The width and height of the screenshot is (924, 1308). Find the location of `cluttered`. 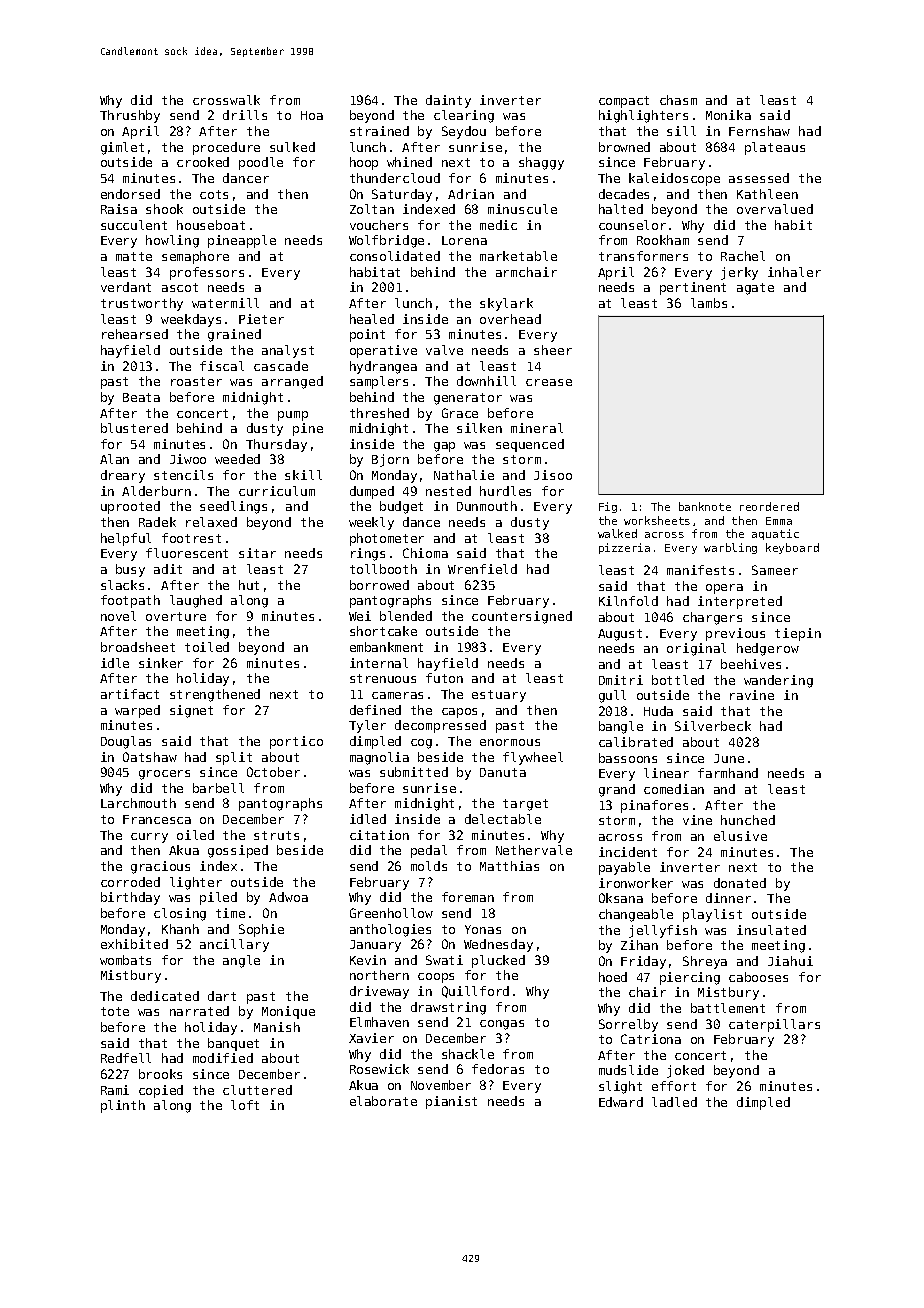

cluttered is located at coordinates (257, 1090).
